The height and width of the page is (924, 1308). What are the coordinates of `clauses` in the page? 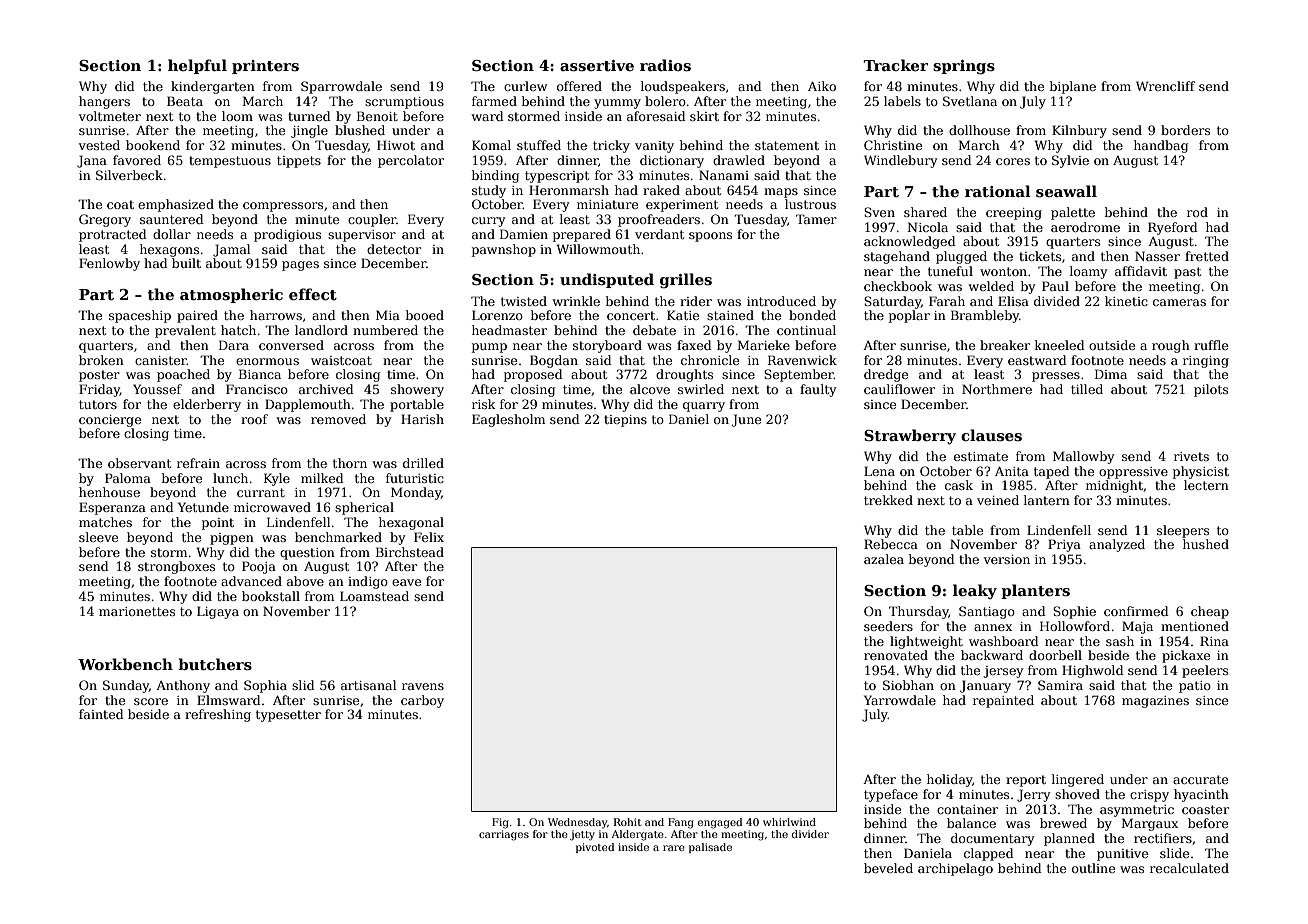 It's located at (991, 435).
